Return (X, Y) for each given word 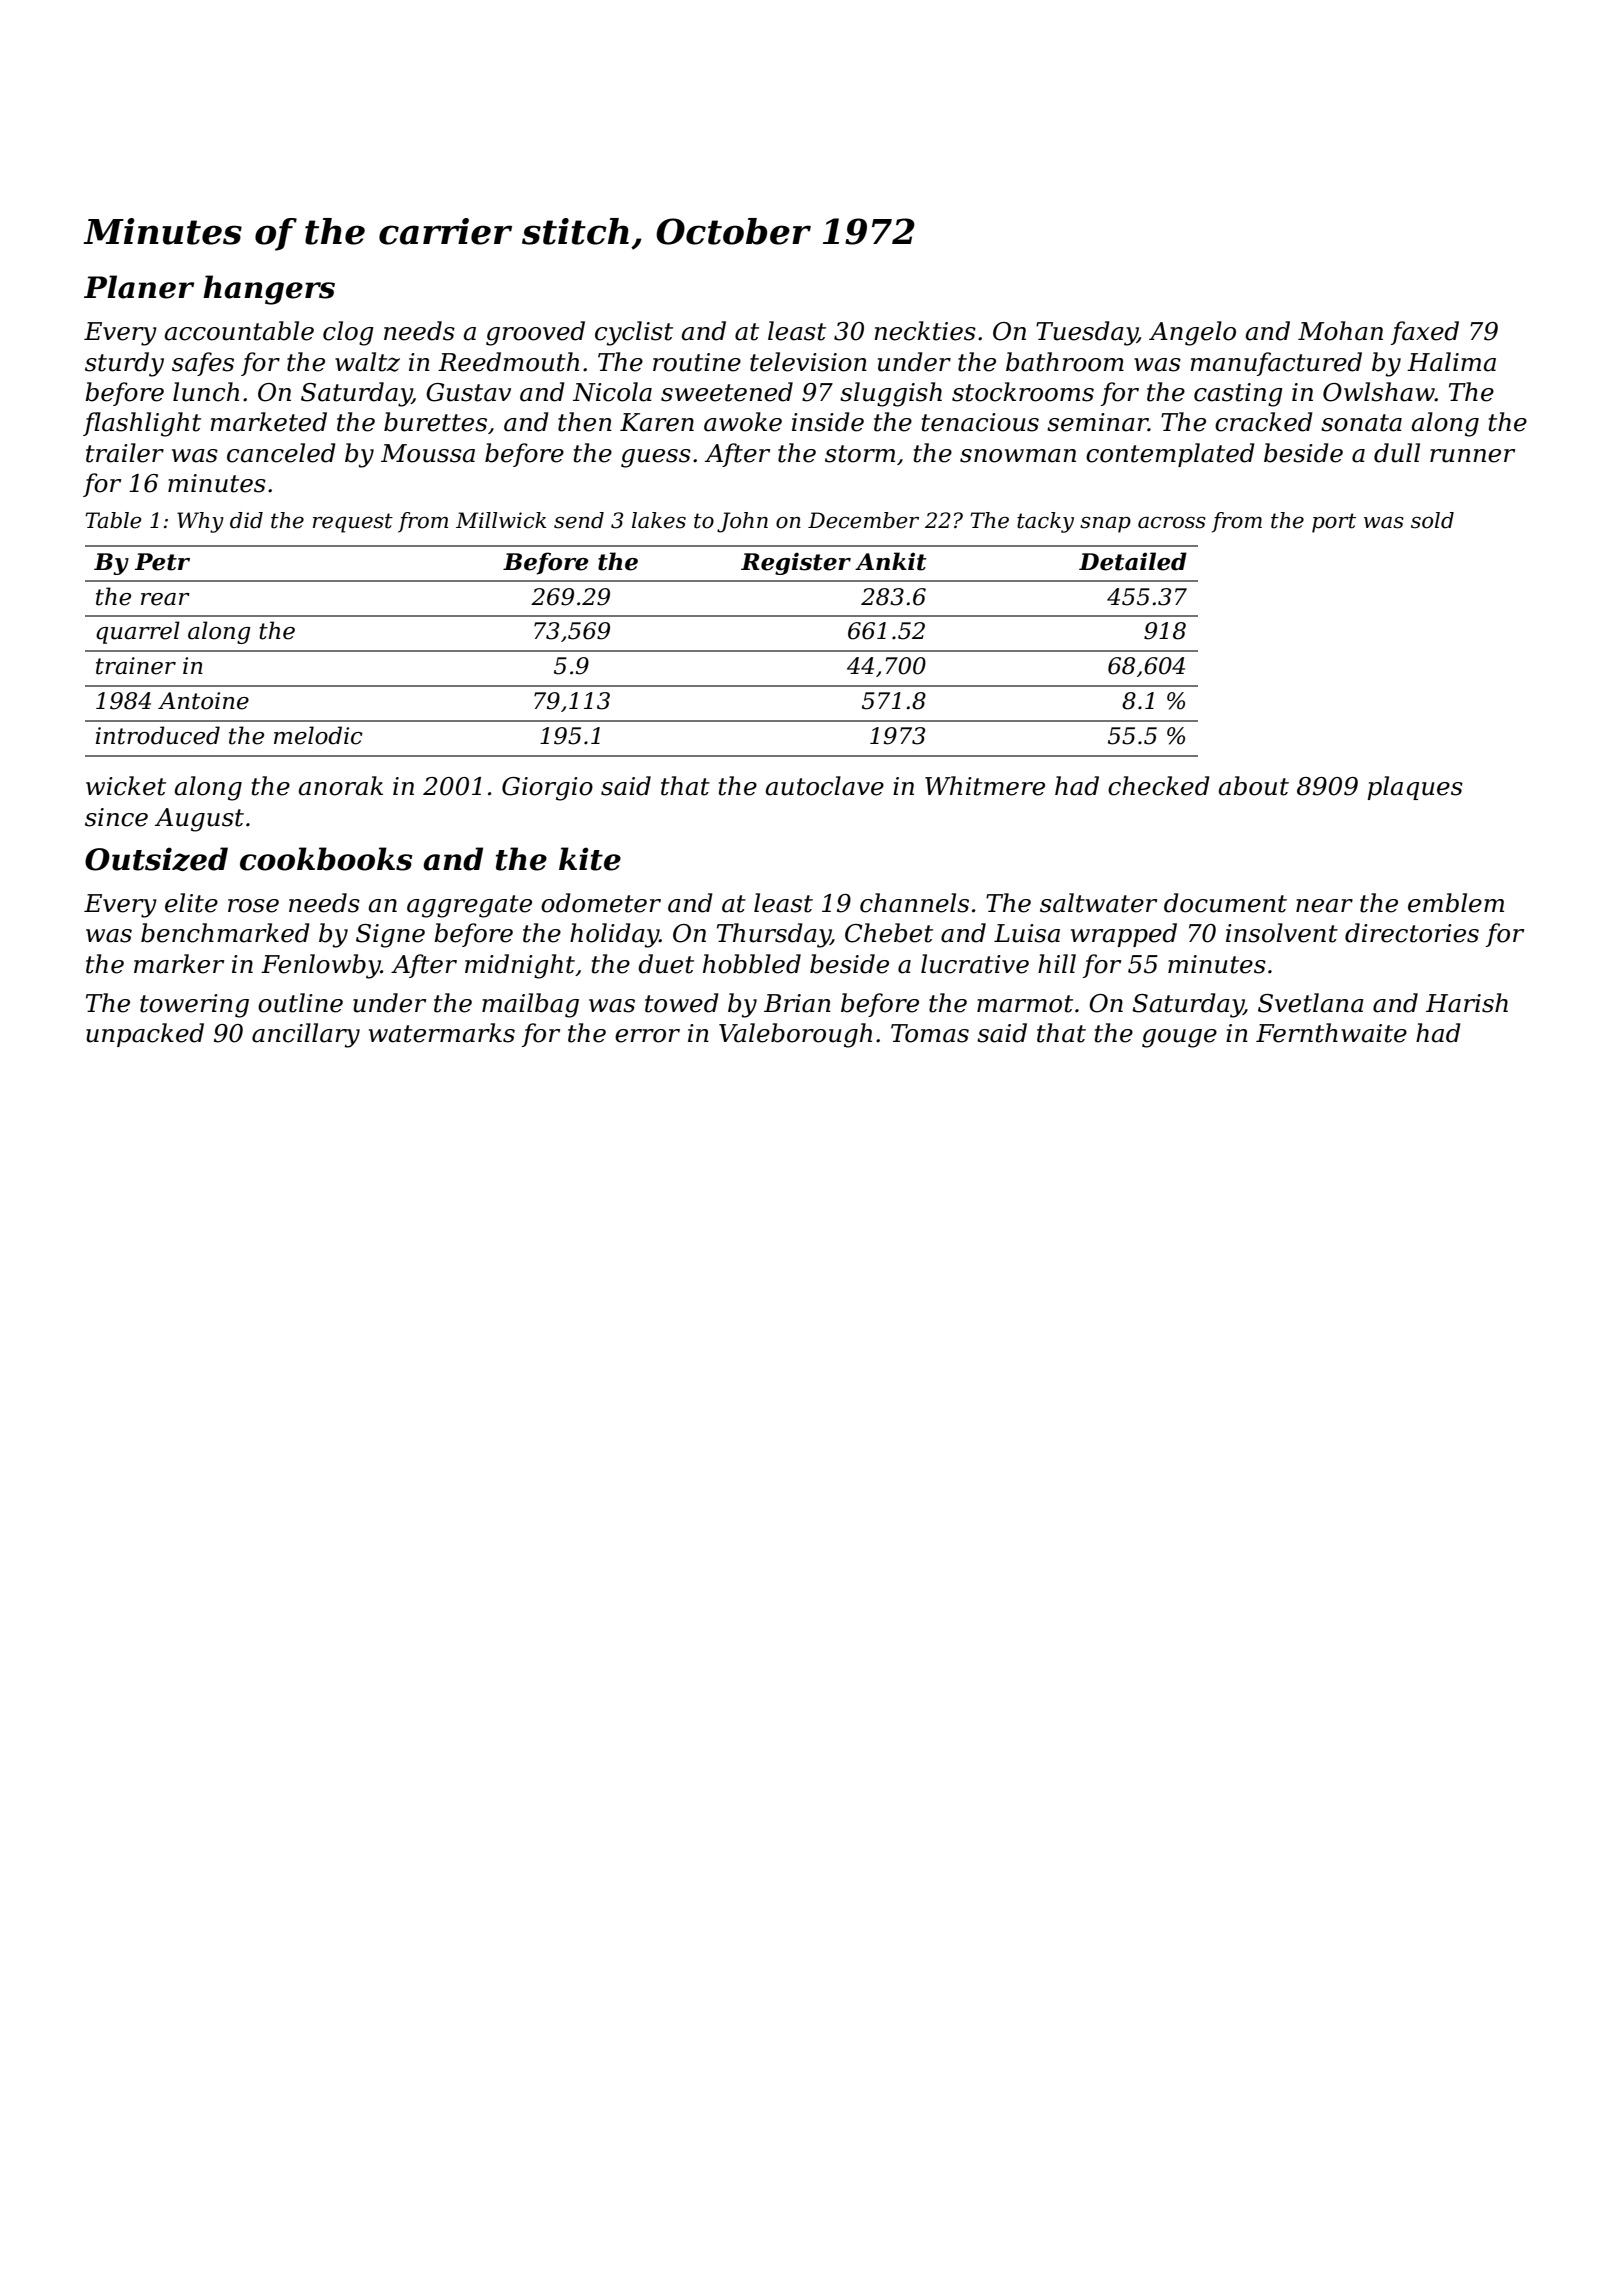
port (1334, 523)
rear (165, 599)
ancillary (306, 1035)
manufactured (1276, 364)
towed (682, 1003)
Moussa (428, 453)
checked (1159, 786)
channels (914, 903)
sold (1432, 520)
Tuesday (1087, 333)
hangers (269, 290)
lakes (659, 520)
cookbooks (326, 859)
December (863, 520)
